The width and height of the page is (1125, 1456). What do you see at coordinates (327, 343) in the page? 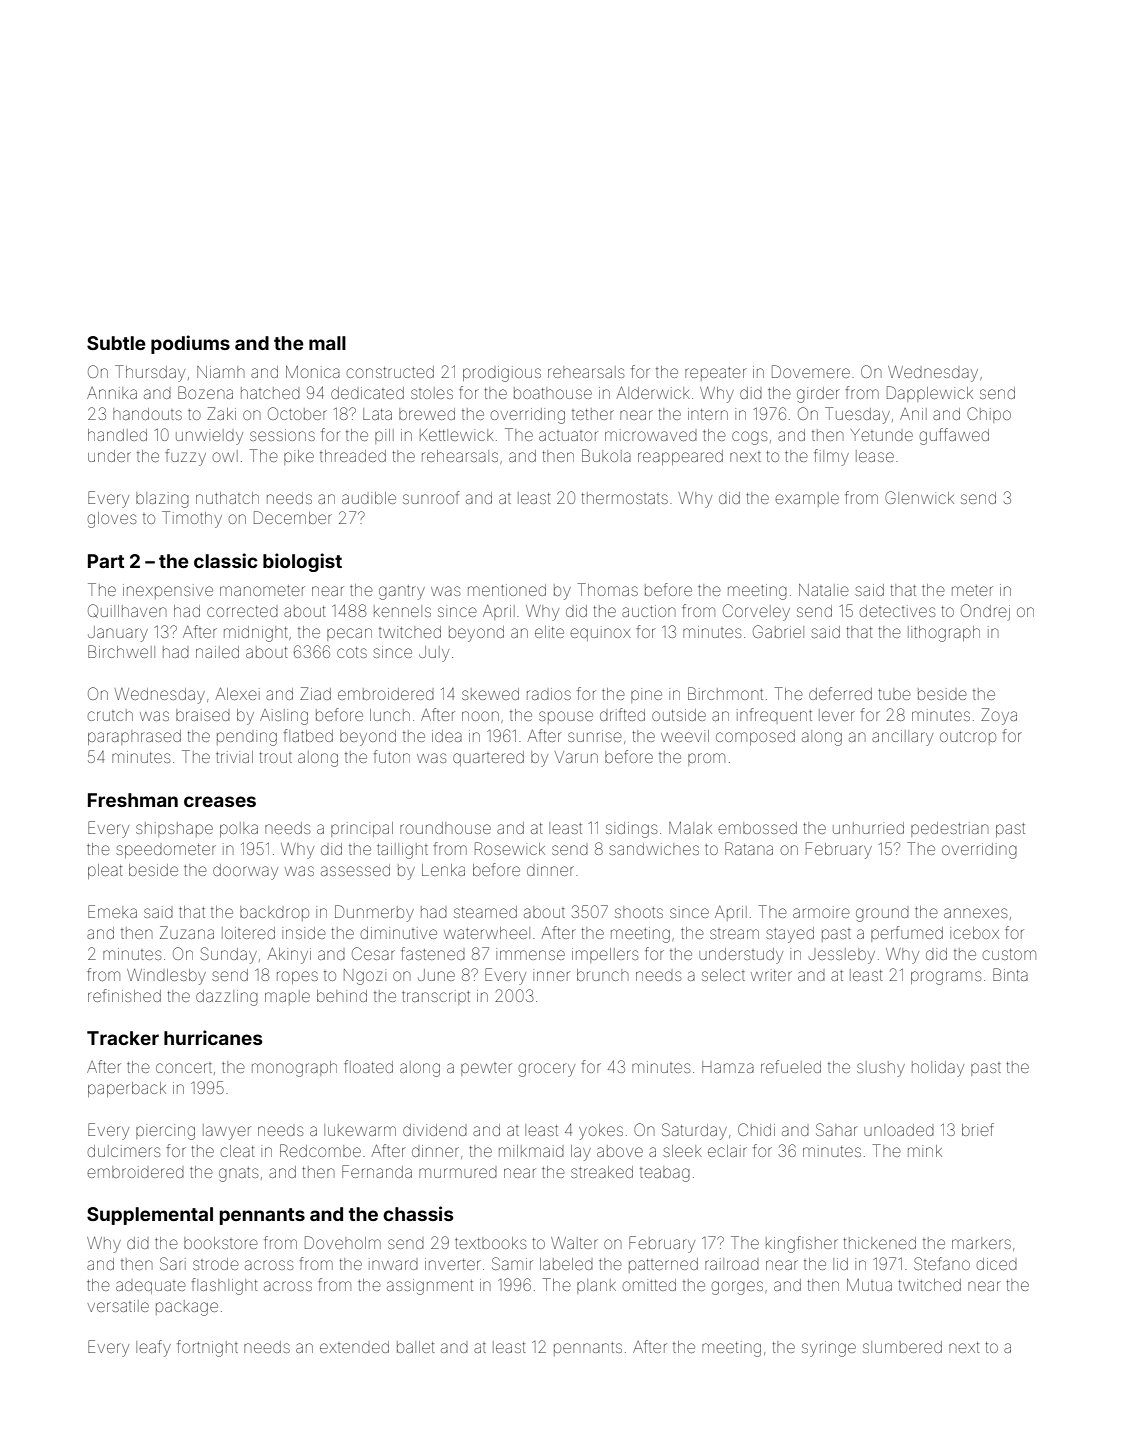
I see `mall` at bounding box center [327, 343].
